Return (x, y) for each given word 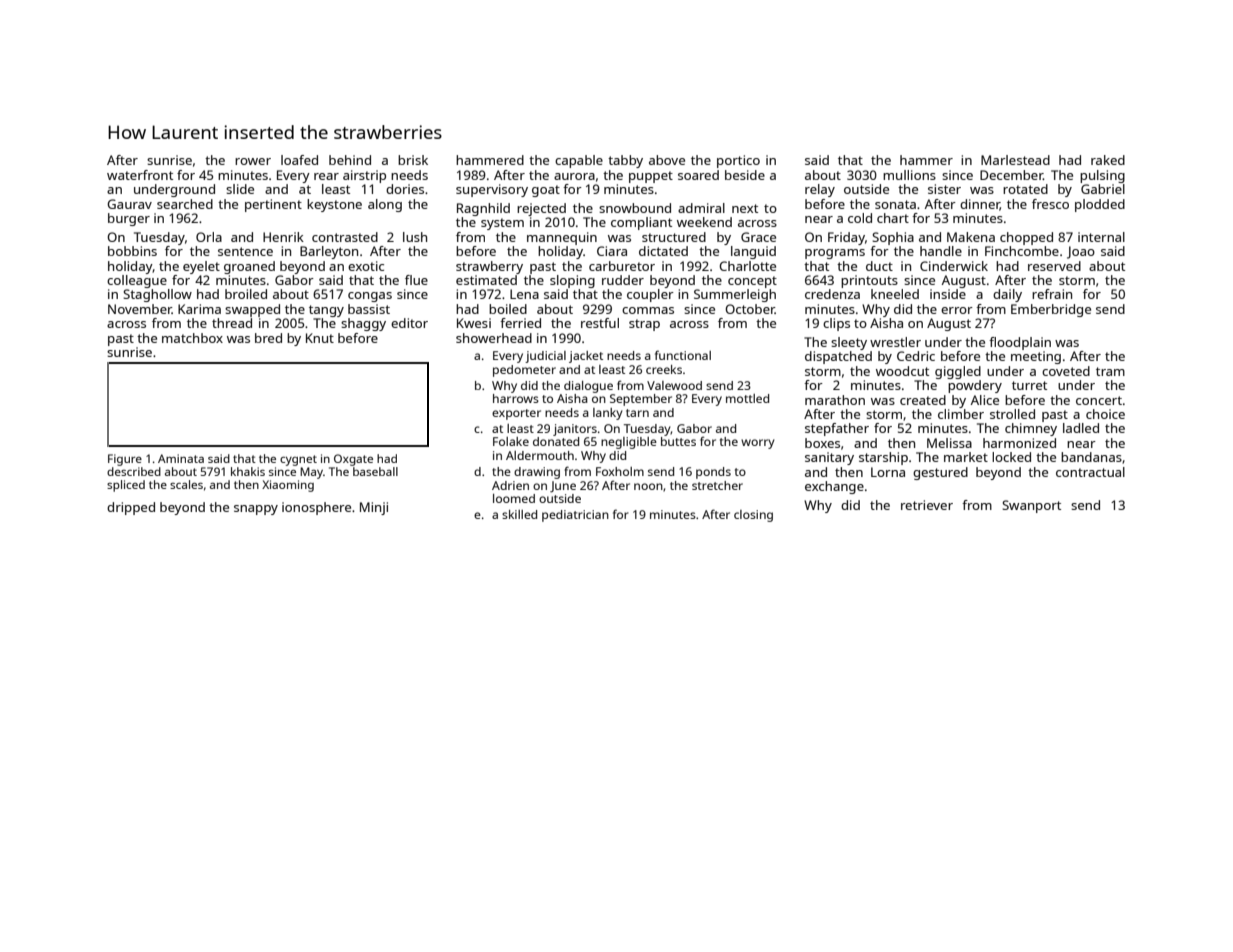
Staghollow (157, 295)
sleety (849, 343)
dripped (131, 508)
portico (738, 161)
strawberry (489, 267)
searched (185, 204)
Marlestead (1015, 160)
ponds (713, 473)
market (966, 457)
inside (948, 294)
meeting (1036, 357)
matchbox (192, 338)
